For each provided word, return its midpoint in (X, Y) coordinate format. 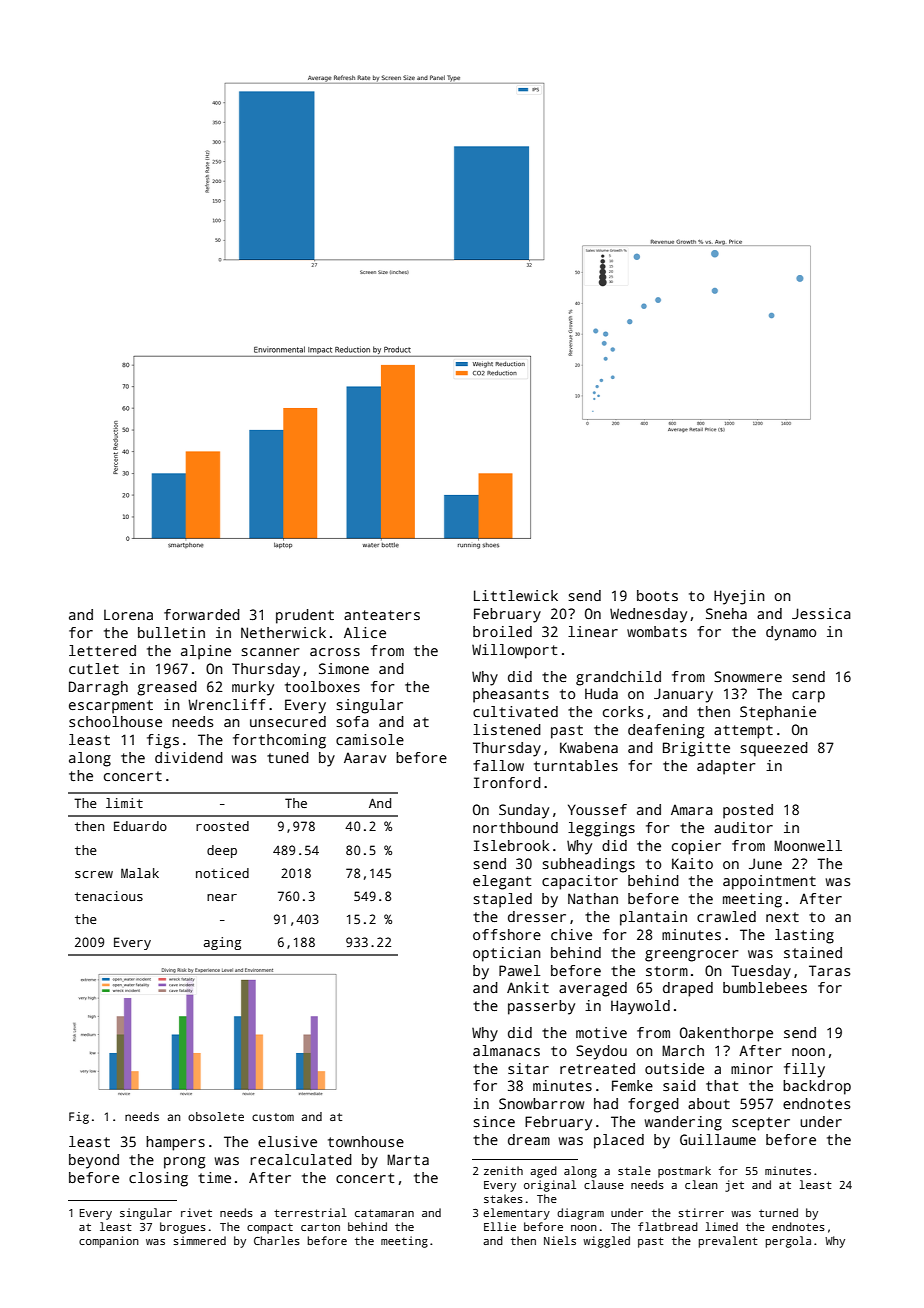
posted (748, 811)
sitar (528, 1068)
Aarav (365, 757)
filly (804, 1070)
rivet (196, 1212)
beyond (94, 1161)
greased (167, 688)
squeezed (774, 749)
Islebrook (511, 845)
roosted (222, 826)
